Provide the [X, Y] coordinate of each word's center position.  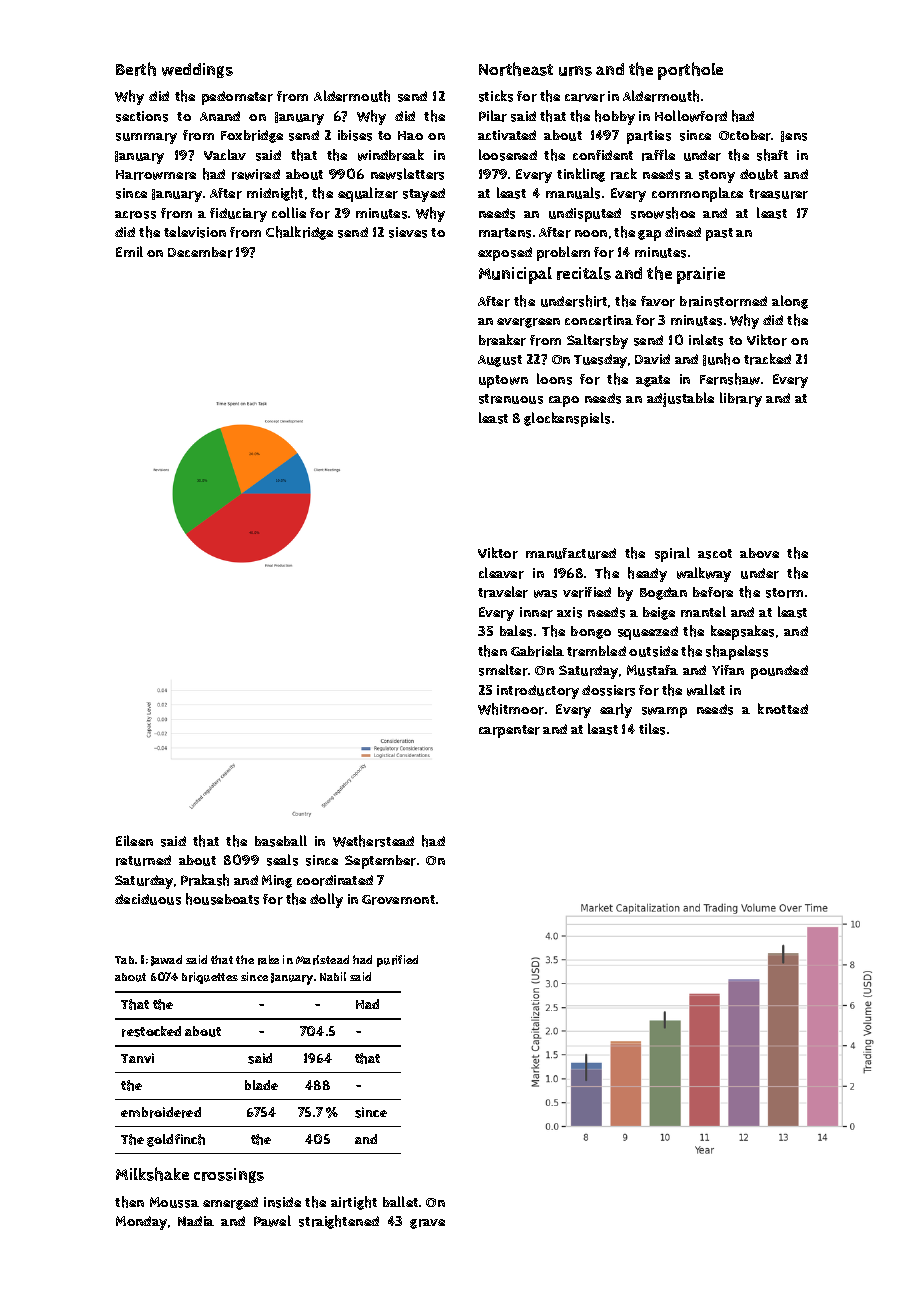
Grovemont [398, 900]
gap [649, 235]
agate [653, 381]
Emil [129, 251]
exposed [505, 254]
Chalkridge [299, 233]
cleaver [501, 573]
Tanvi [137, 1058]
